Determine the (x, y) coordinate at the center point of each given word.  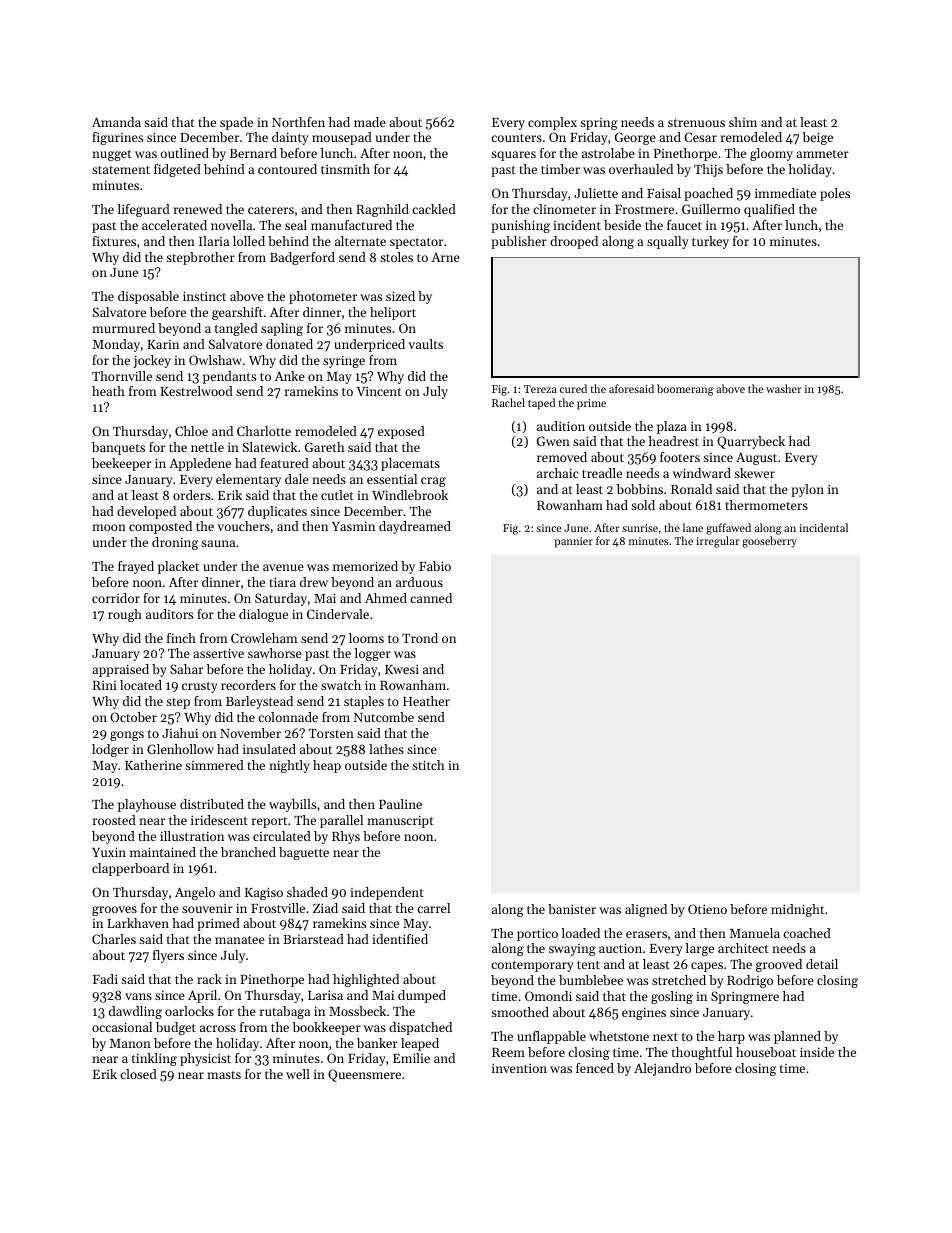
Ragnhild (382, 210)
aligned (646, 910)
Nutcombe (384, 717)
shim (743, 122)
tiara (282, 582)
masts (224, 1075)
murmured (123, 328)
